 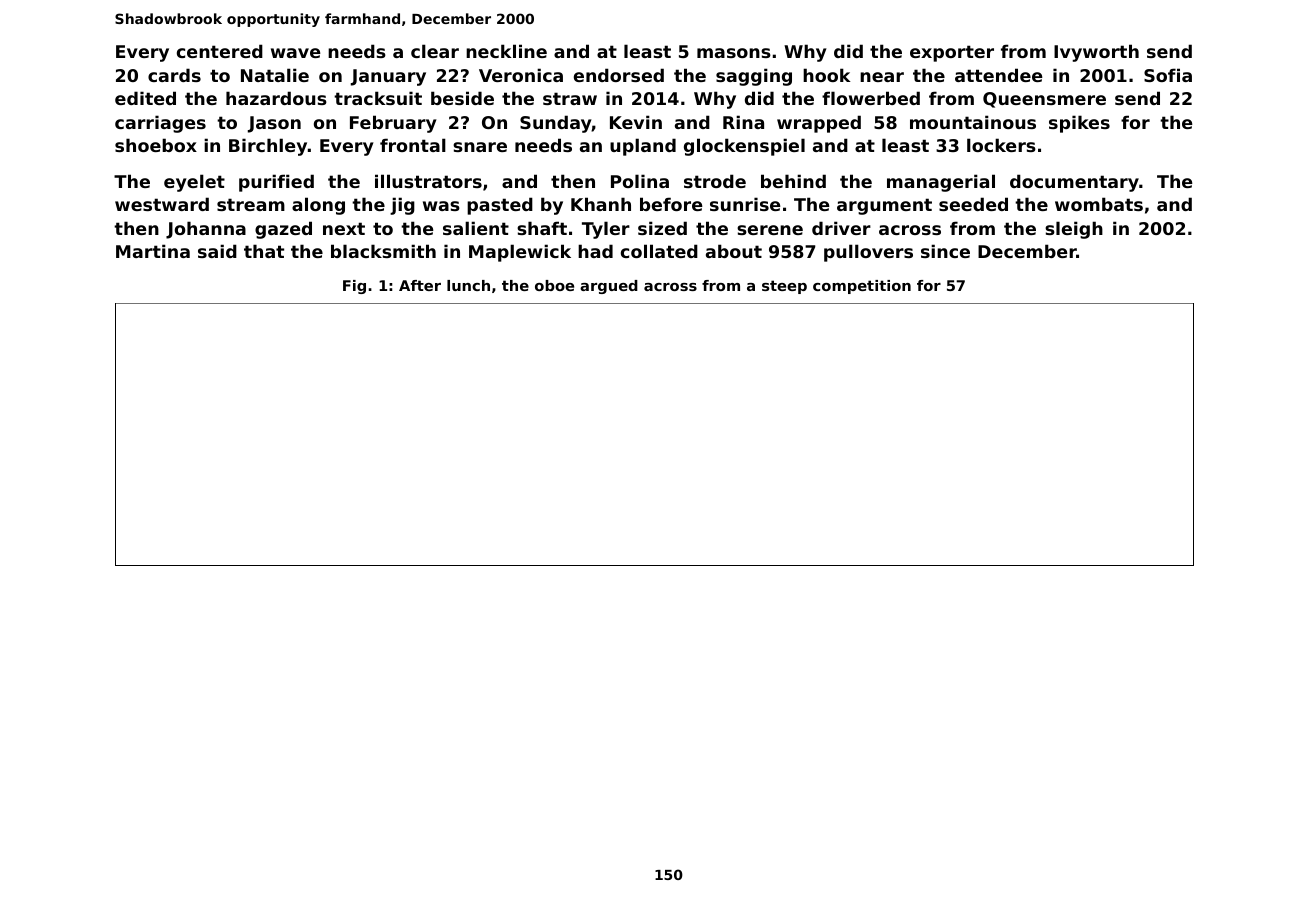 What do you see at coordinates (428, 181) in the page?
I see `illustrators` at bounding box center [428, 181].
